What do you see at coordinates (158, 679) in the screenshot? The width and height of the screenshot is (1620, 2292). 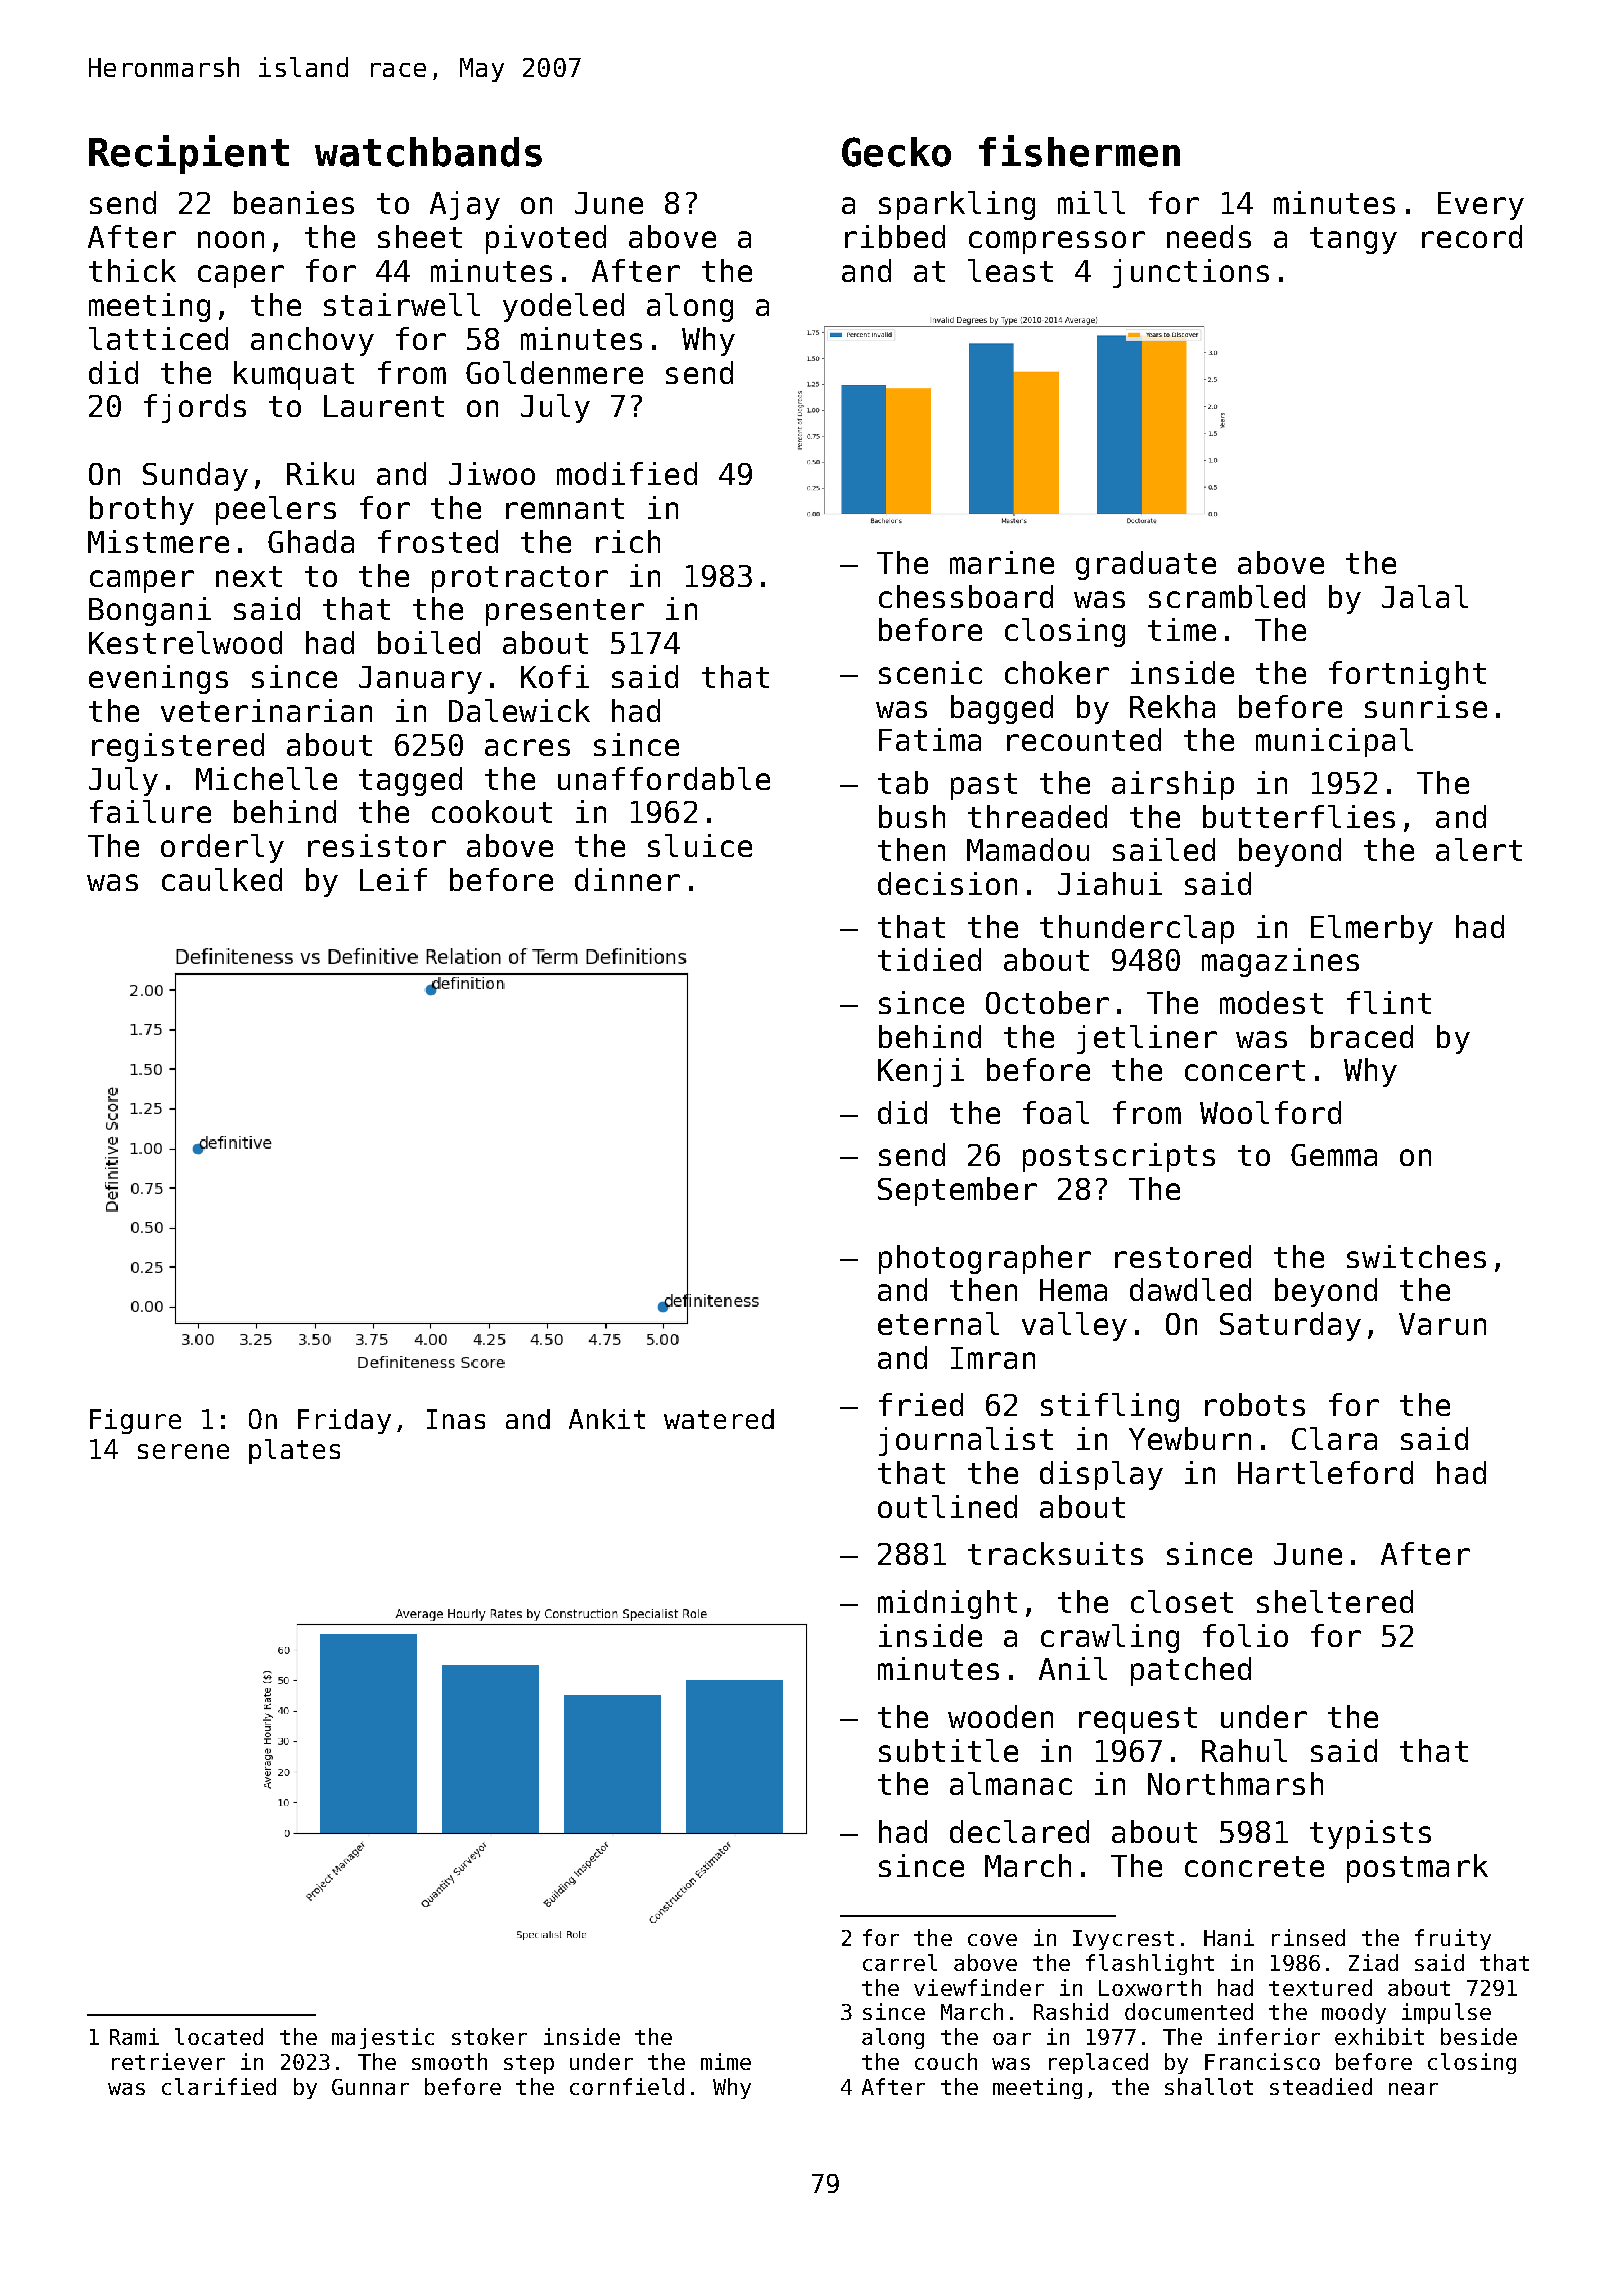 I see `evenings` at bounding box center [158, 679].
